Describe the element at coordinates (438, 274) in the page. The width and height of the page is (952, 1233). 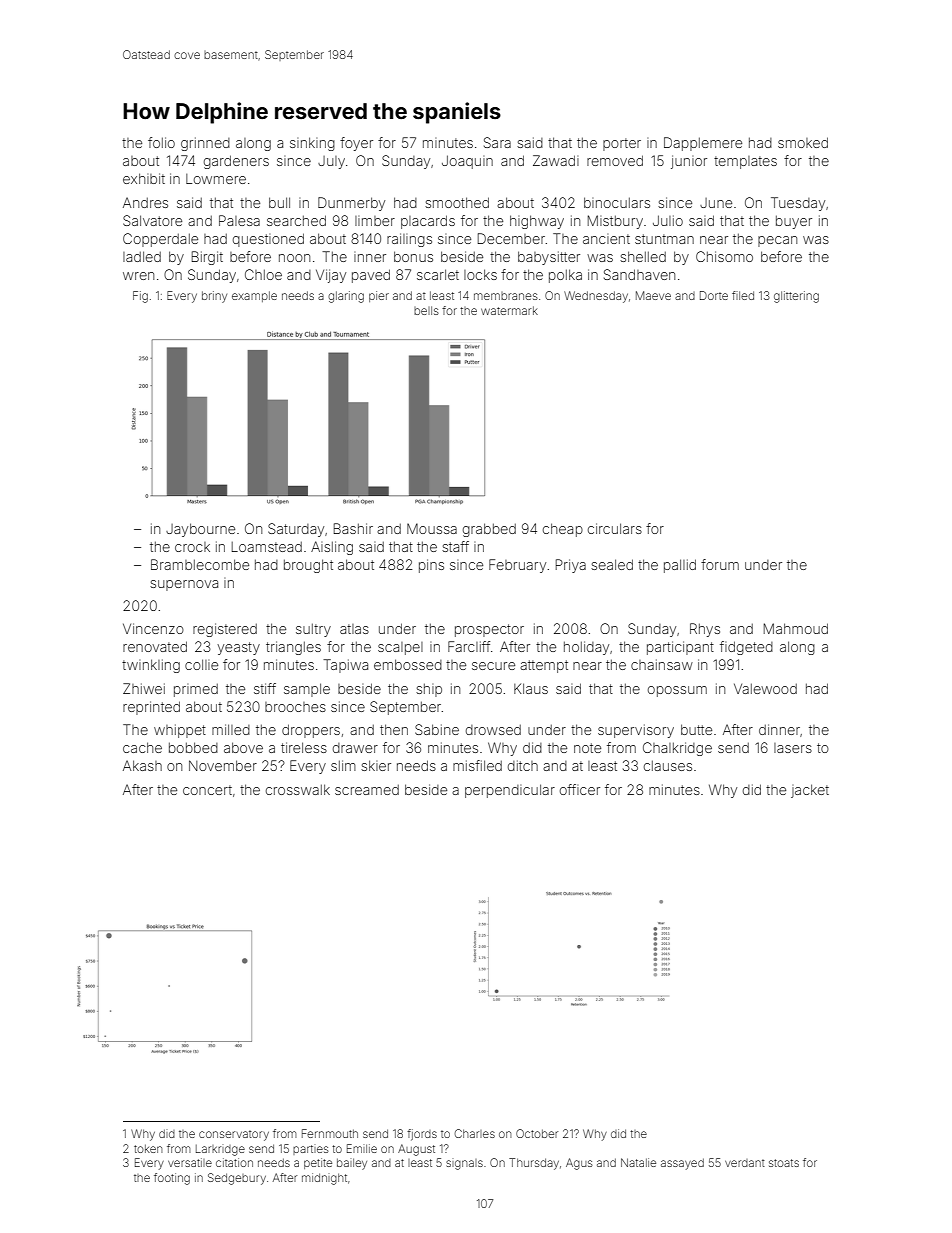
I see `scarlet` at that location.
